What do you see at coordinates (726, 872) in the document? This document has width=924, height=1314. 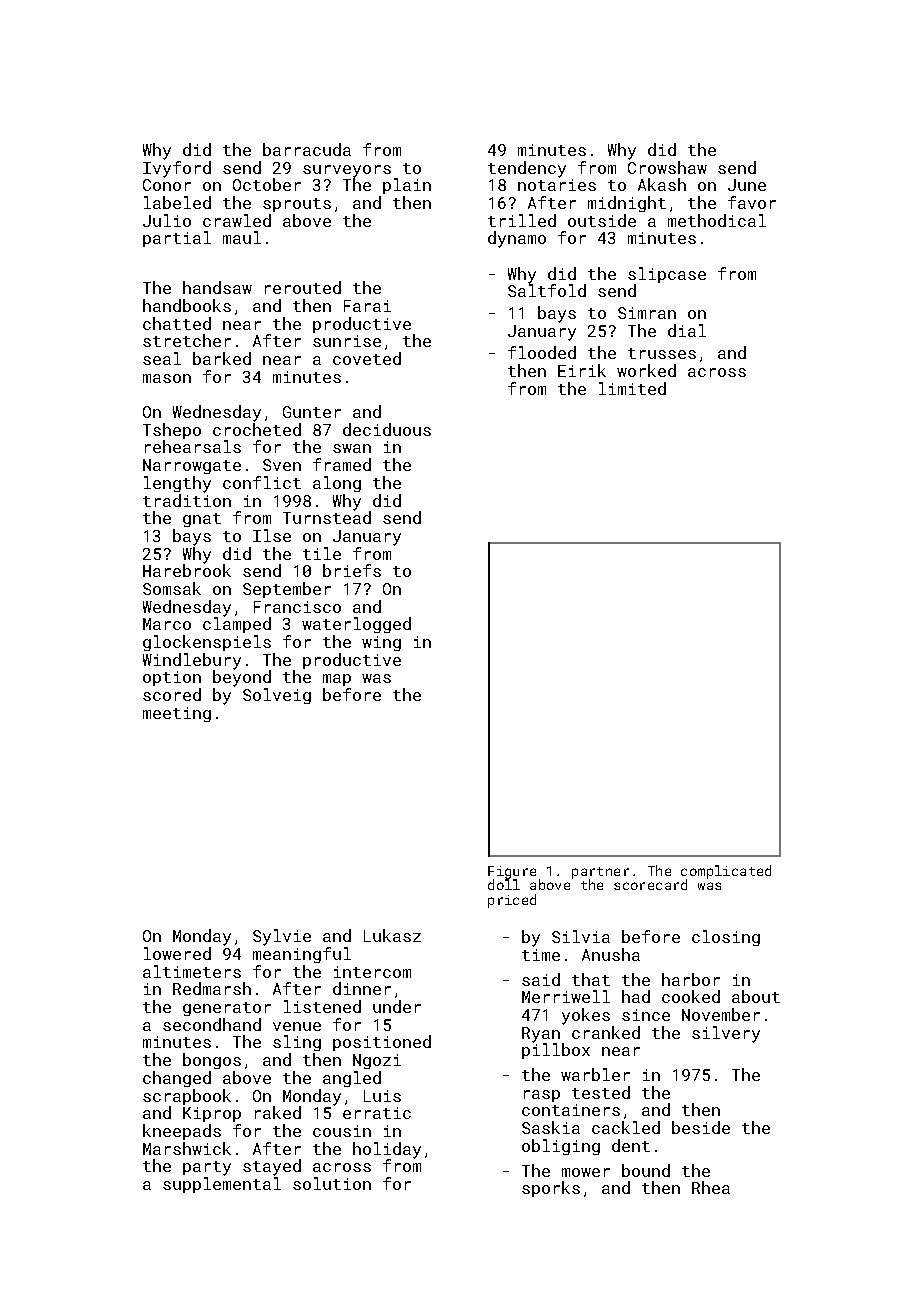 I see `complicated` at bounding box center [726, 872].
